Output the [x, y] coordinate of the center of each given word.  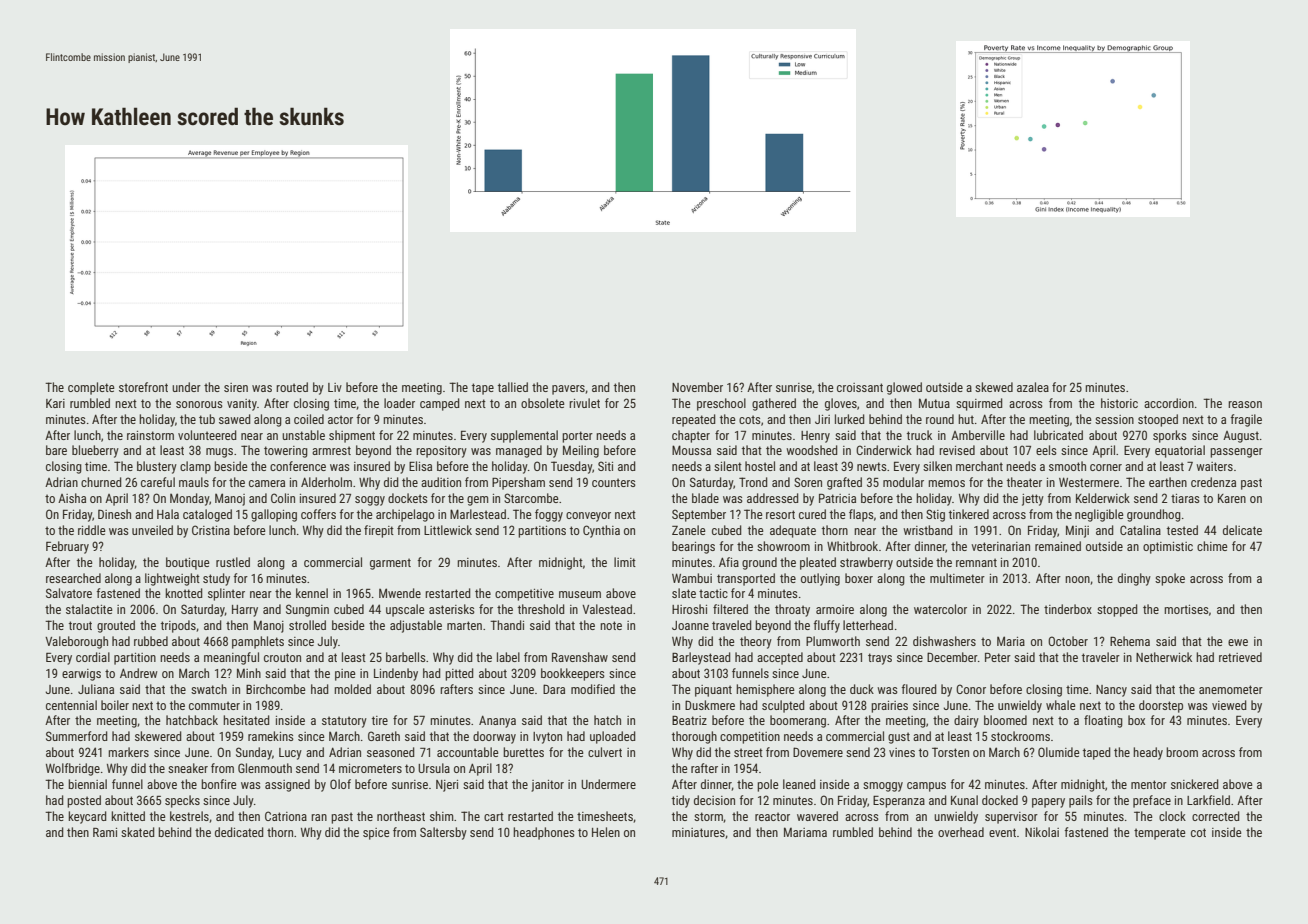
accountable [468, 752]
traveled [732, 625]
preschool [721, 404]
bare [56, 450]
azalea [1033, 387]
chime [1212, 546]
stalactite [89, 609]
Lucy [290, 754]
